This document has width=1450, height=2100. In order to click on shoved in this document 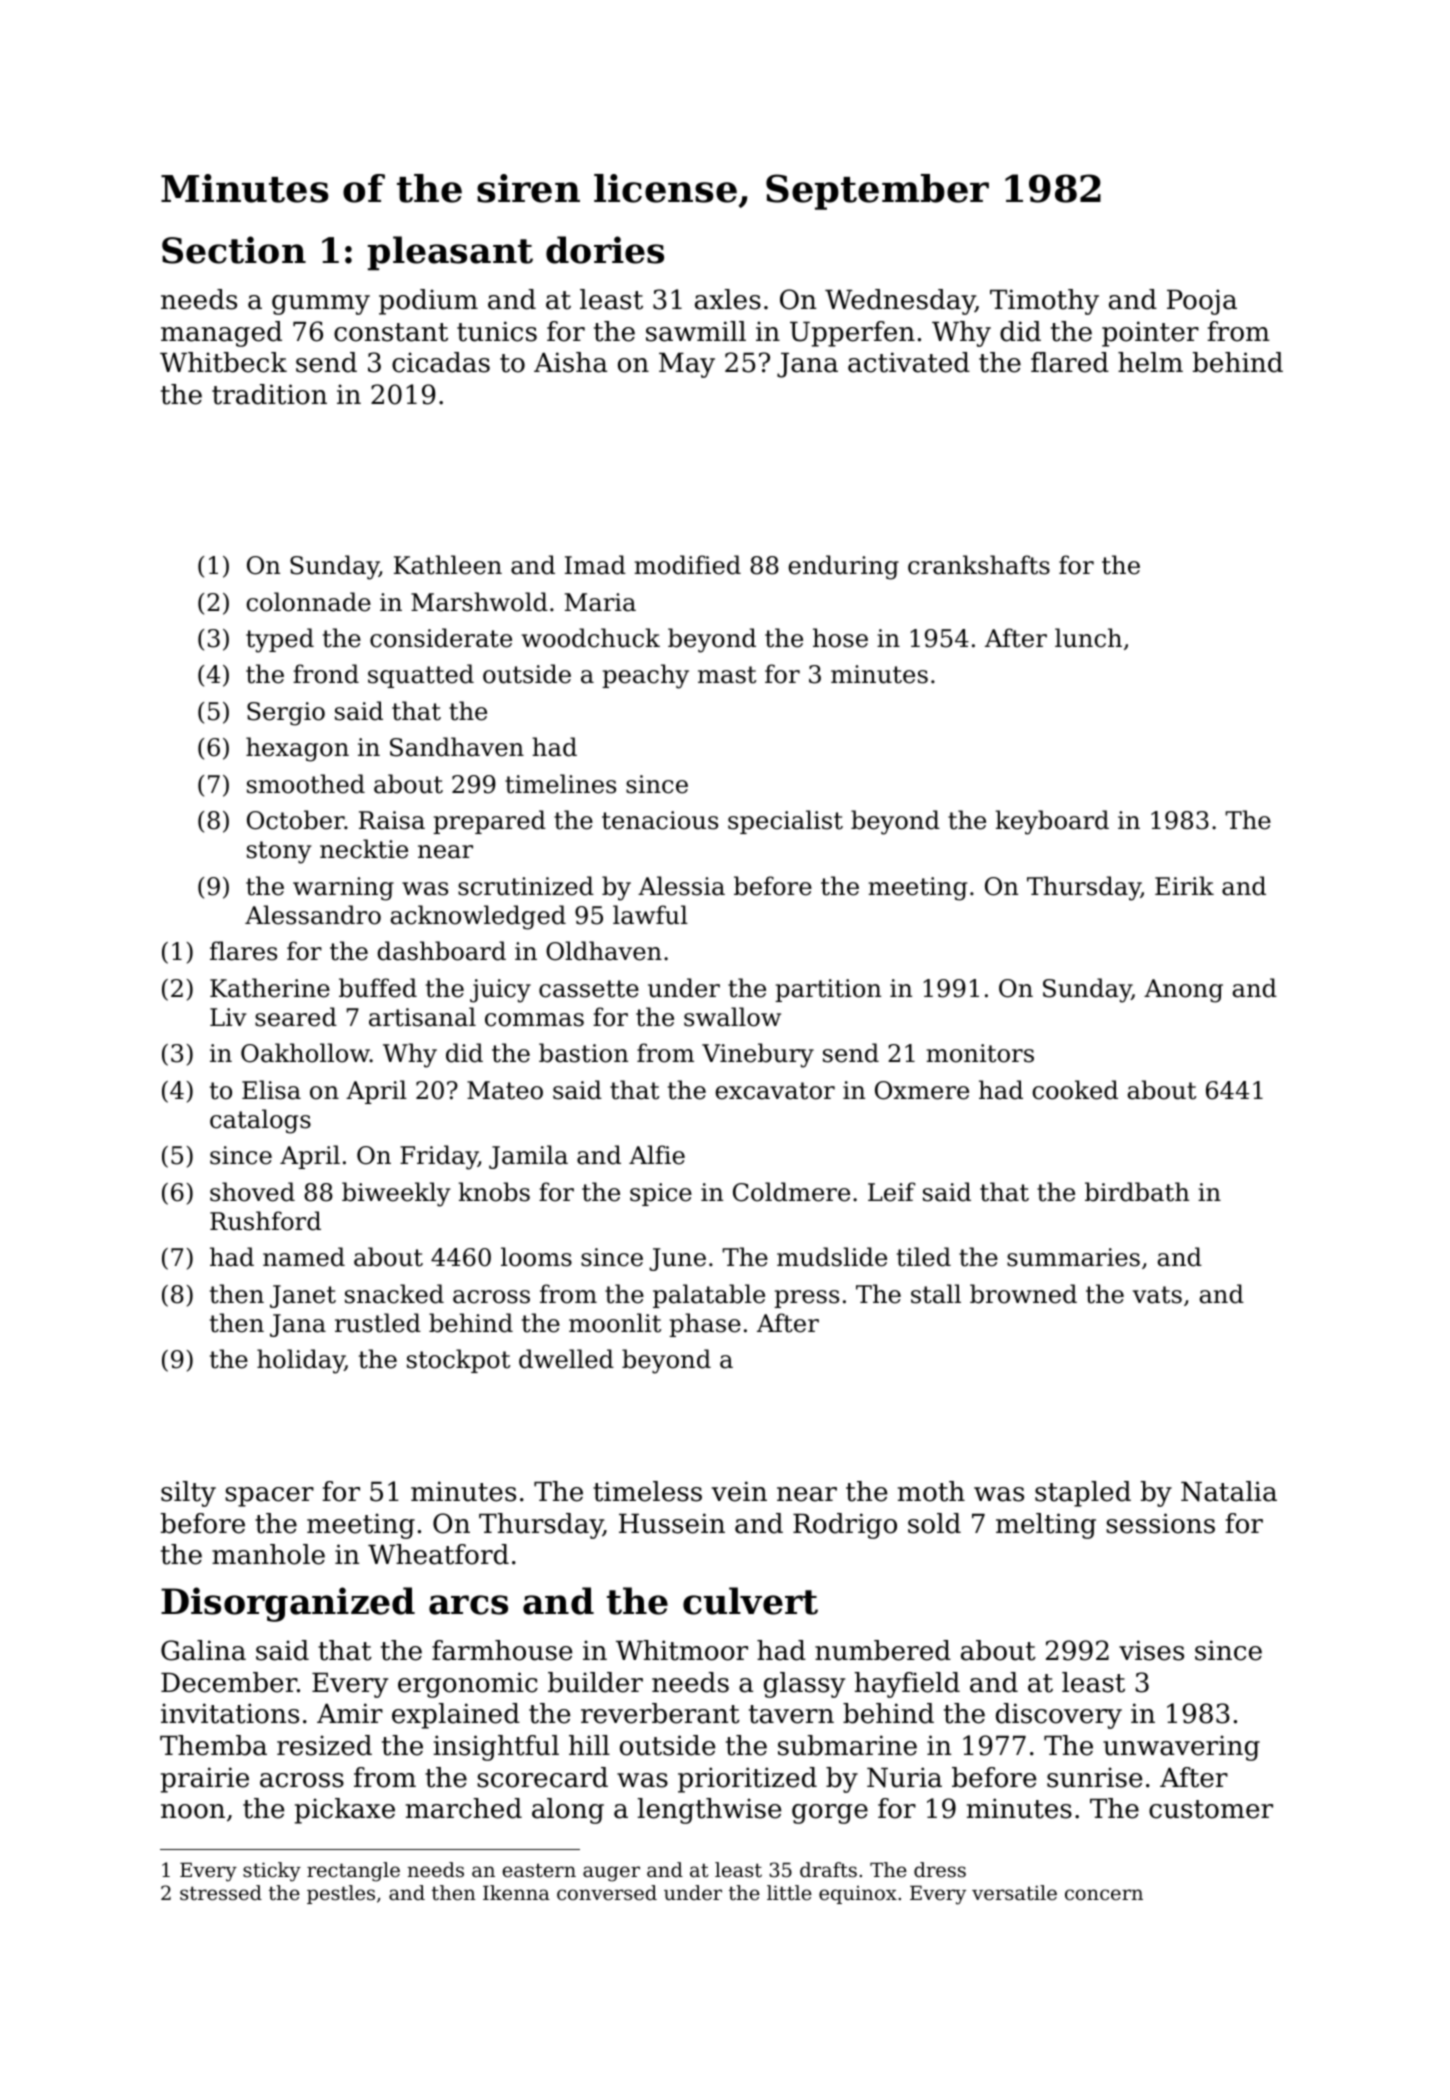, I will do `click(252, 1192)`.
